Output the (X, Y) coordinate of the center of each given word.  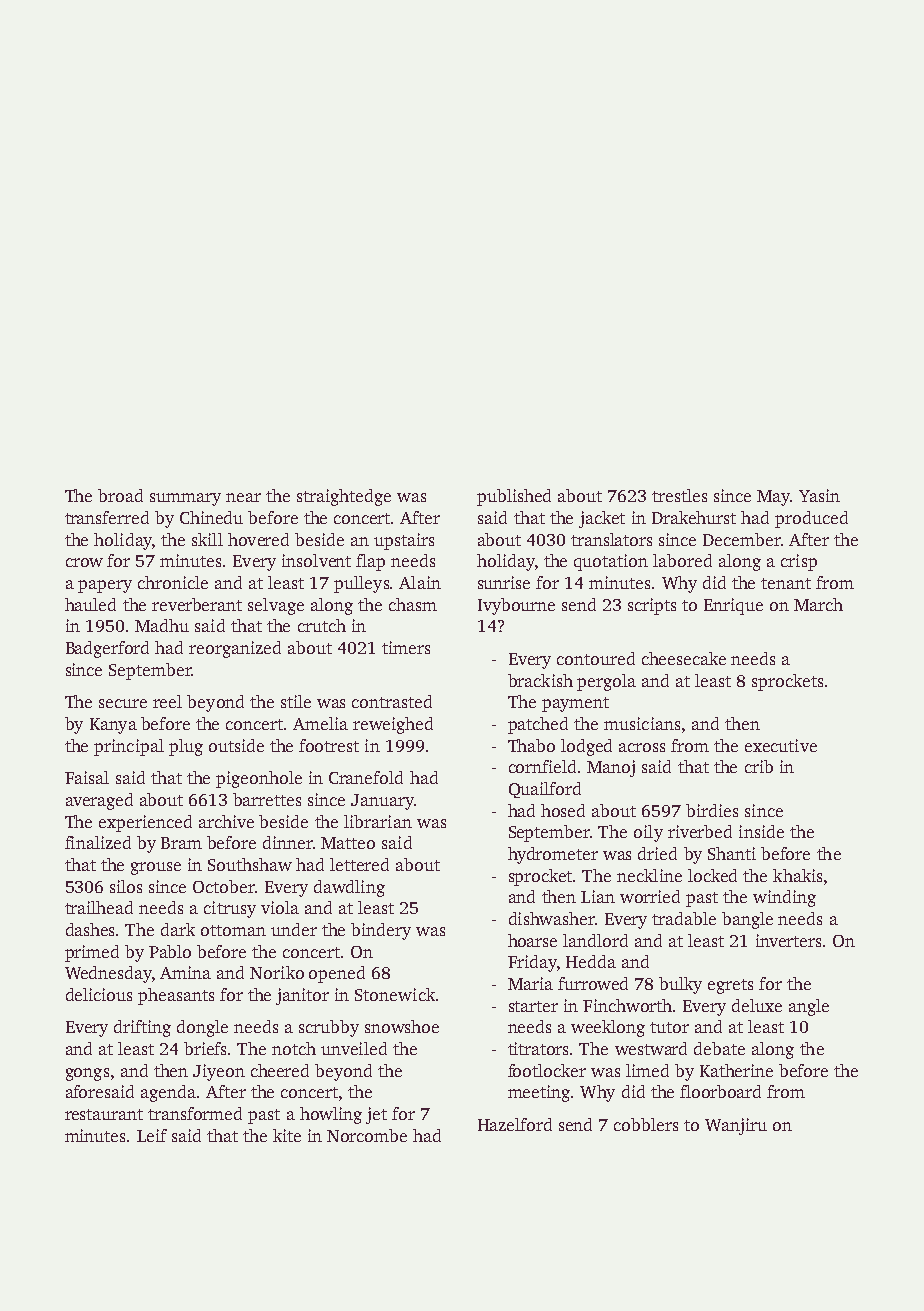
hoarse (532, 940)
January (382, 802)
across (642, 747)
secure (123, 703)
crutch (322, 625)
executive (781, 745)
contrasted (392, 701)
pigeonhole (259, 779)
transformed (195, 1113)
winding (784, 898)
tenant (786, 583)
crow (84, 562)
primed (92, 953)
